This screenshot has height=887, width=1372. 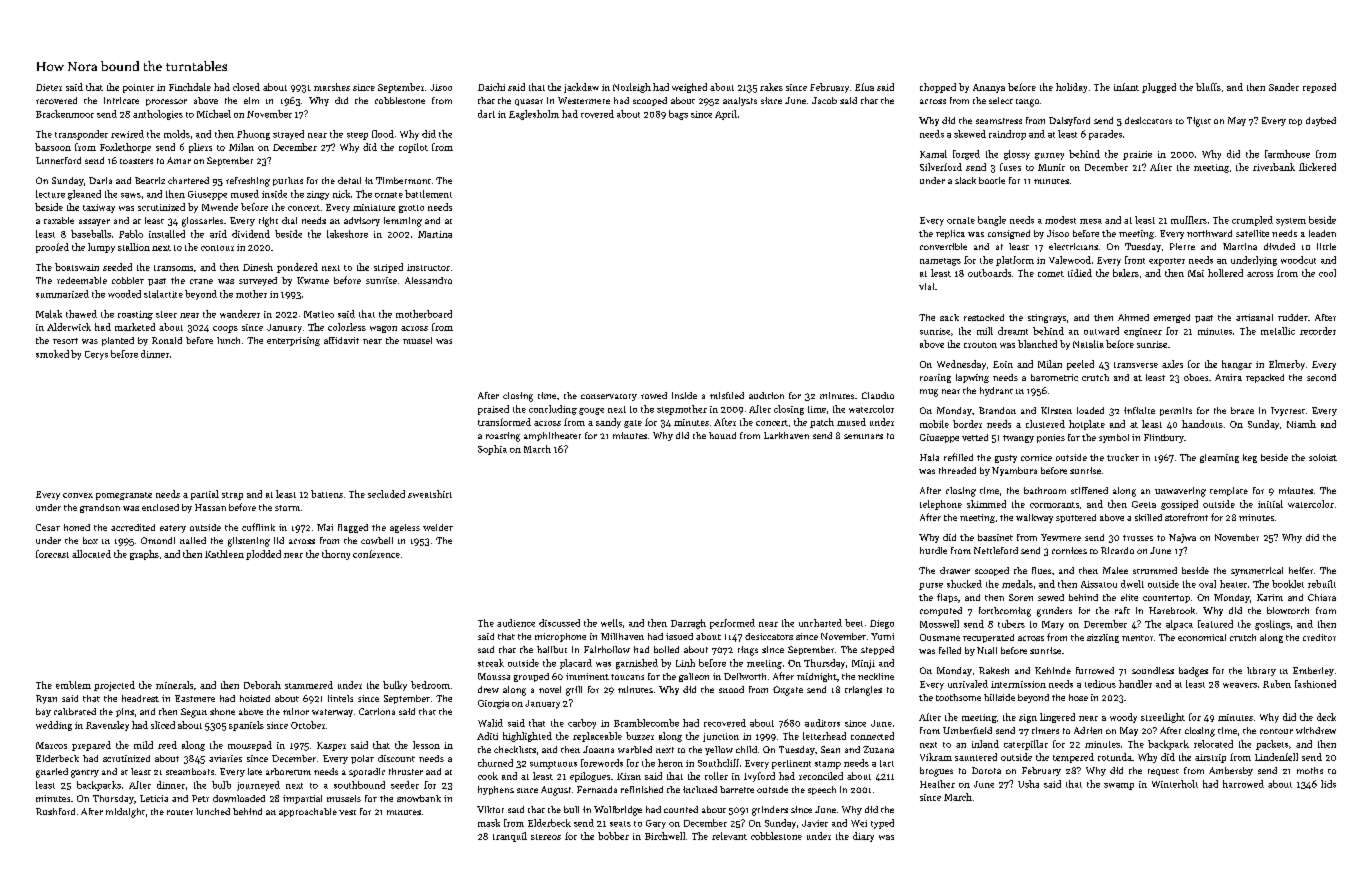 What do you see at coordinates (81, 314) in the screenshot?
I see `thawed` at bounding box center [81, 314].
